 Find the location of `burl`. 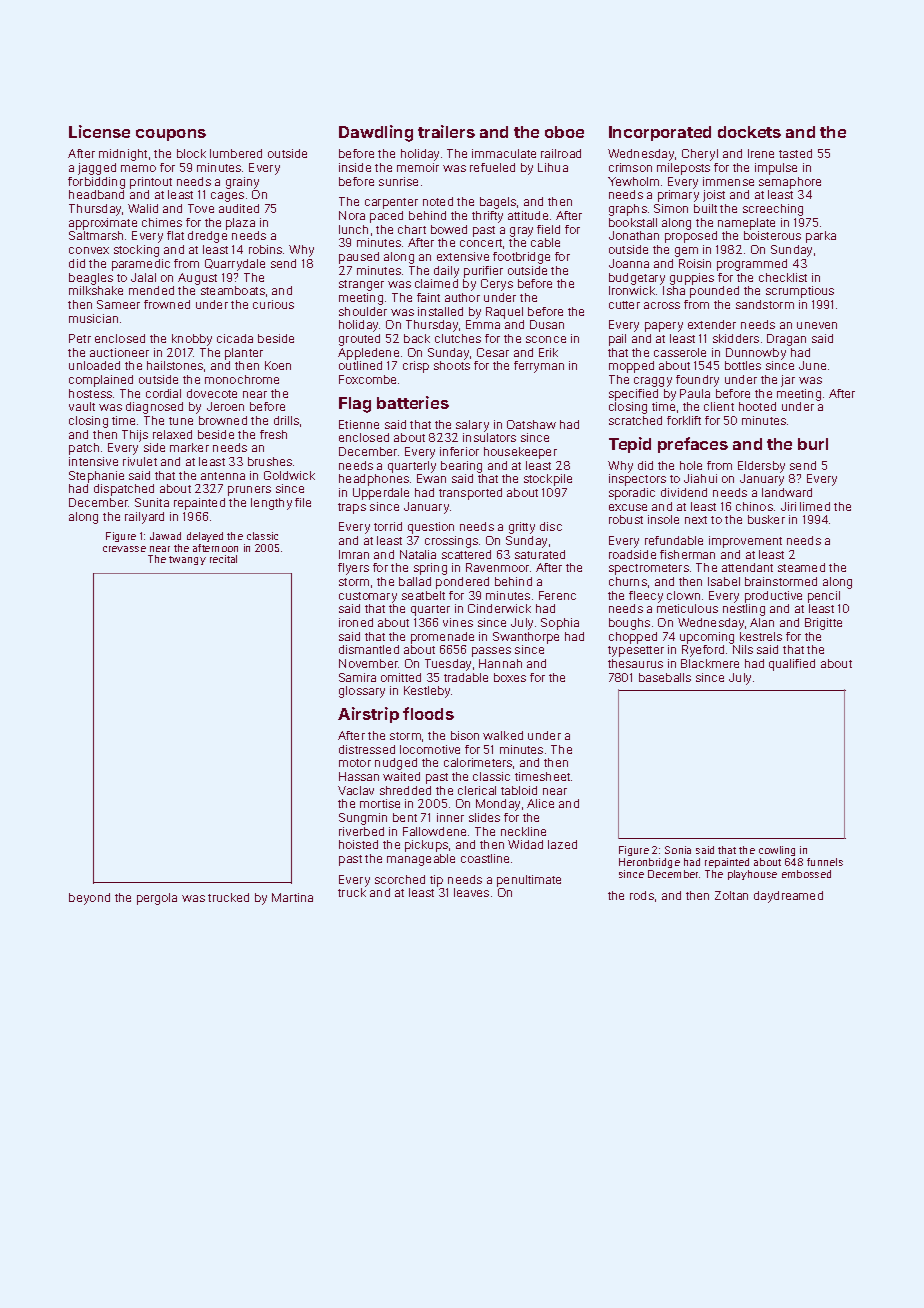

burl is located at coordinates (813, 444).
